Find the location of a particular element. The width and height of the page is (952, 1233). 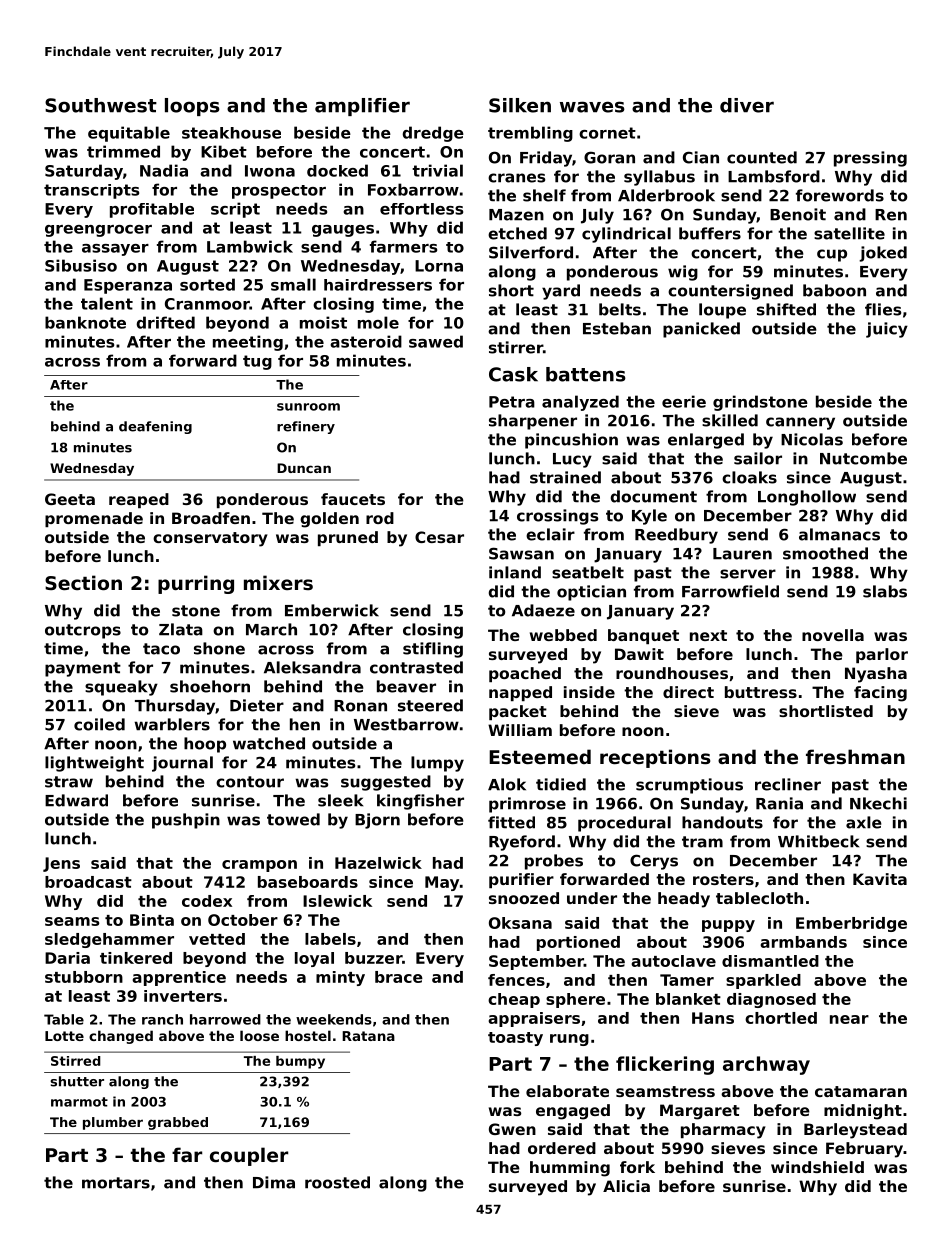

Esteemed is located at coordinates (540, 757).
